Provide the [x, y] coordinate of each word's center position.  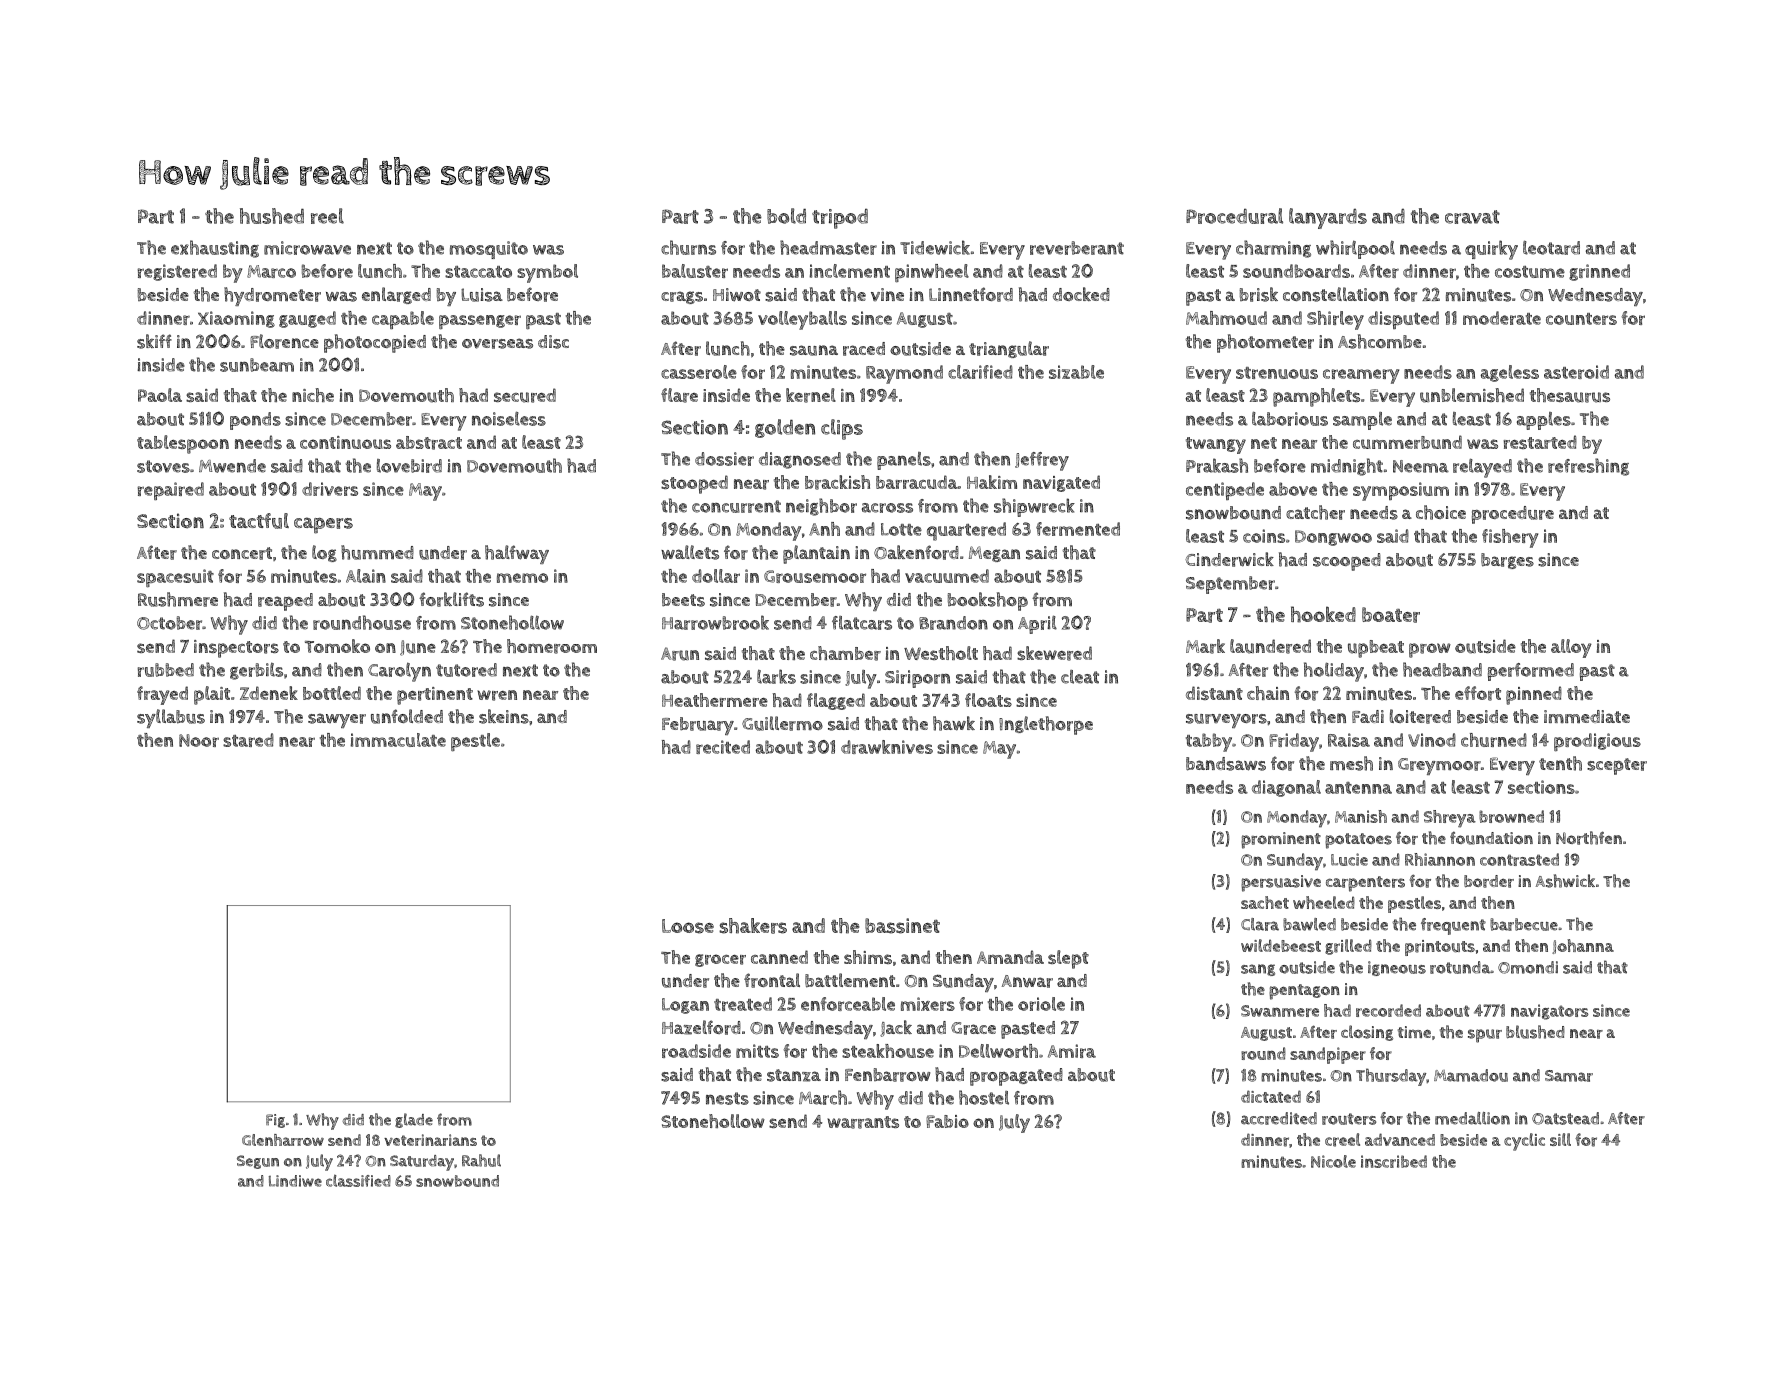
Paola [160, 395]
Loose [688, 926]
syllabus [171, 718]
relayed [1482, 468]
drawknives [887, 747]
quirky [1491, 250]
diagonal [1286, 788]
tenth [1560, 763]
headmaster [828, 247]
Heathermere [715, 700]
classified [358, 1180]
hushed [272, 216]
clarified [980, 372]
